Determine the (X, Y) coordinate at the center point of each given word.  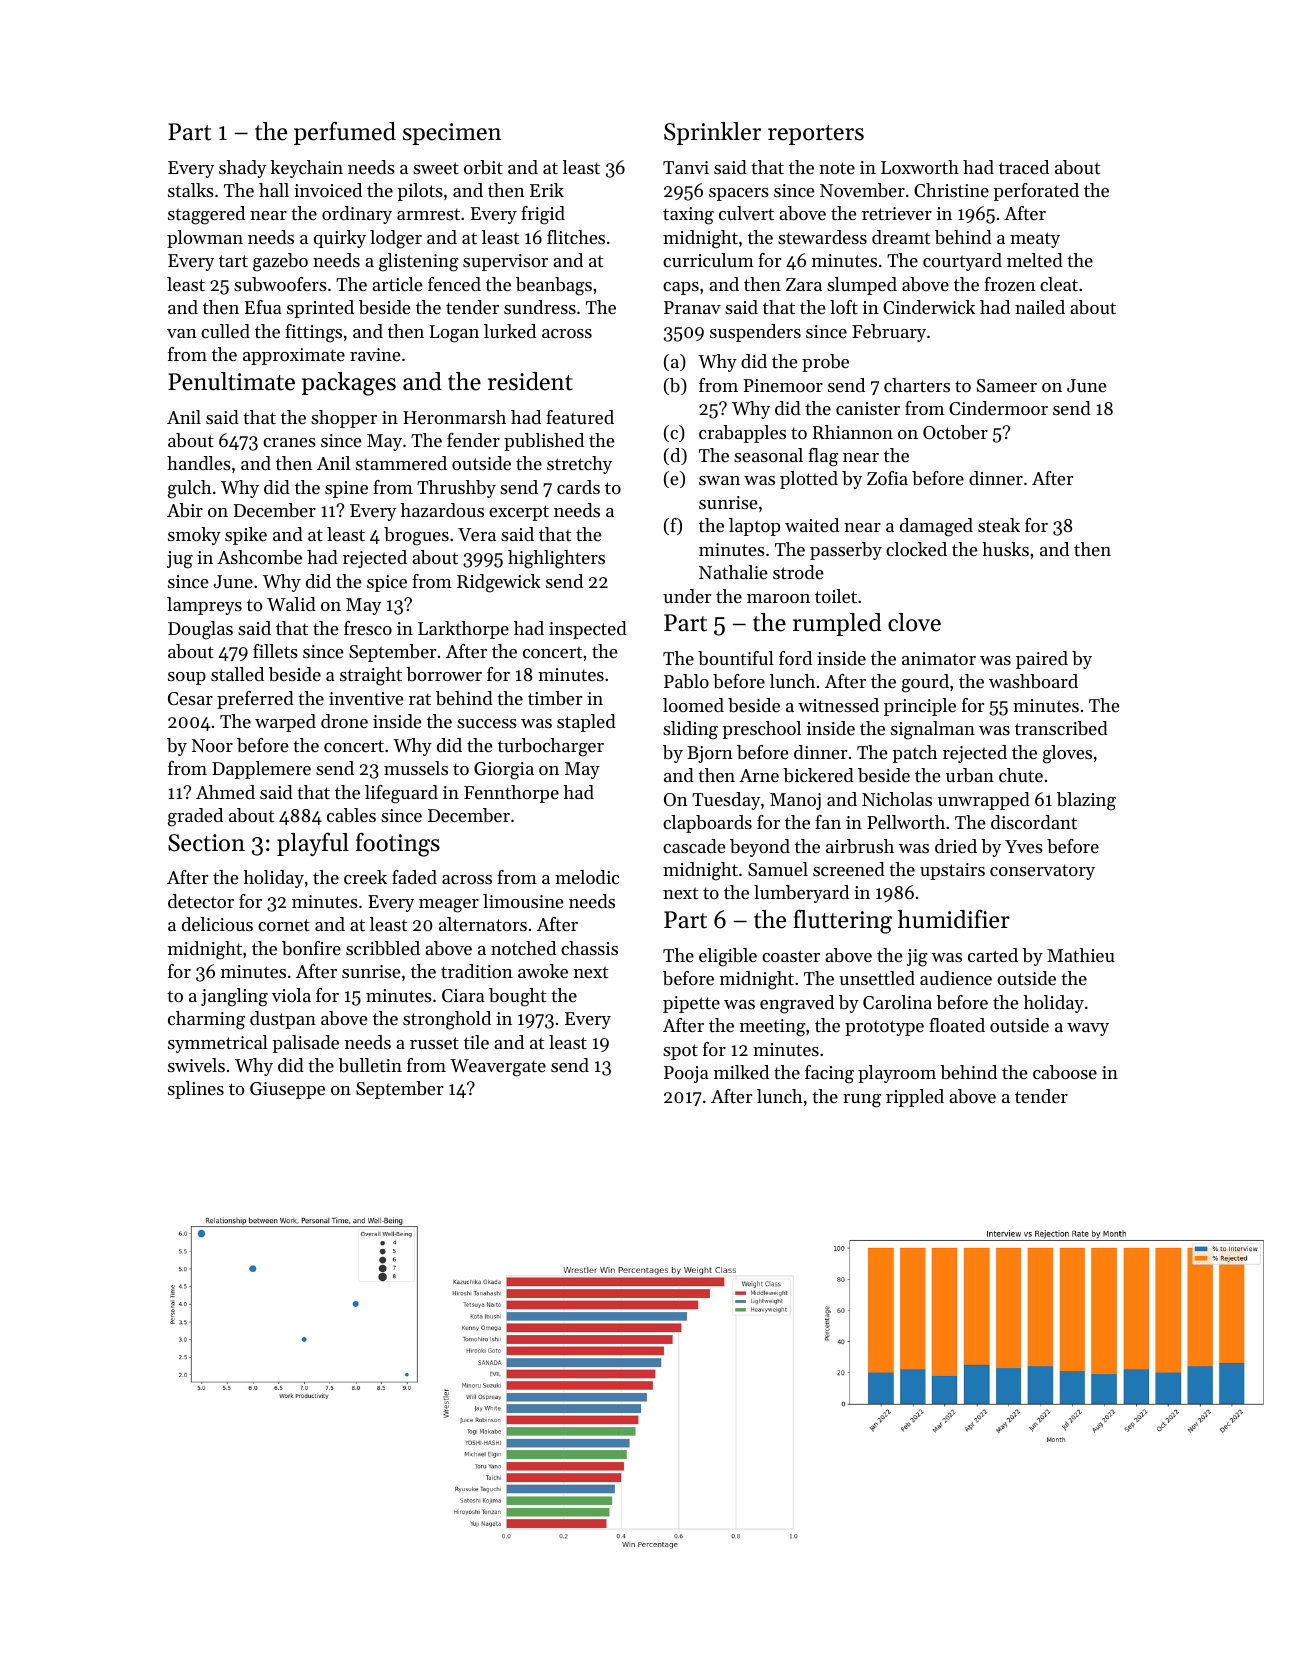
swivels (196, 1065)
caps (681, 288)
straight (371, 676)
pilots (420, 192)
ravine (375, 354)
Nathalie (733, 572)
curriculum (708, 260)
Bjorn (710, 754)
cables (351, 815)
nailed (1040, 307)
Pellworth (906, 822)
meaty (1035, 240)
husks (1005, 549)
